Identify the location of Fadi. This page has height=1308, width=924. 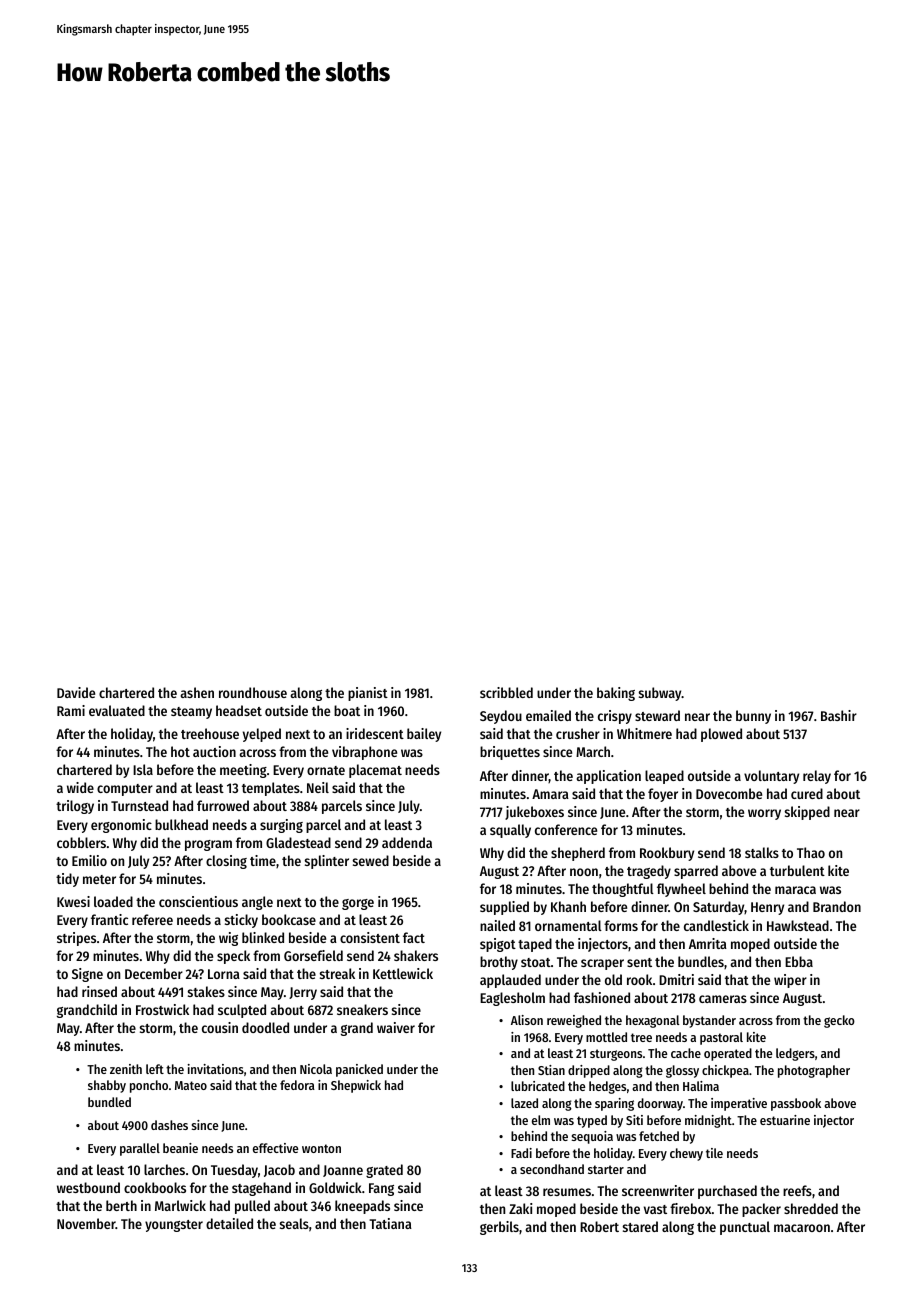
(521, 1153).
